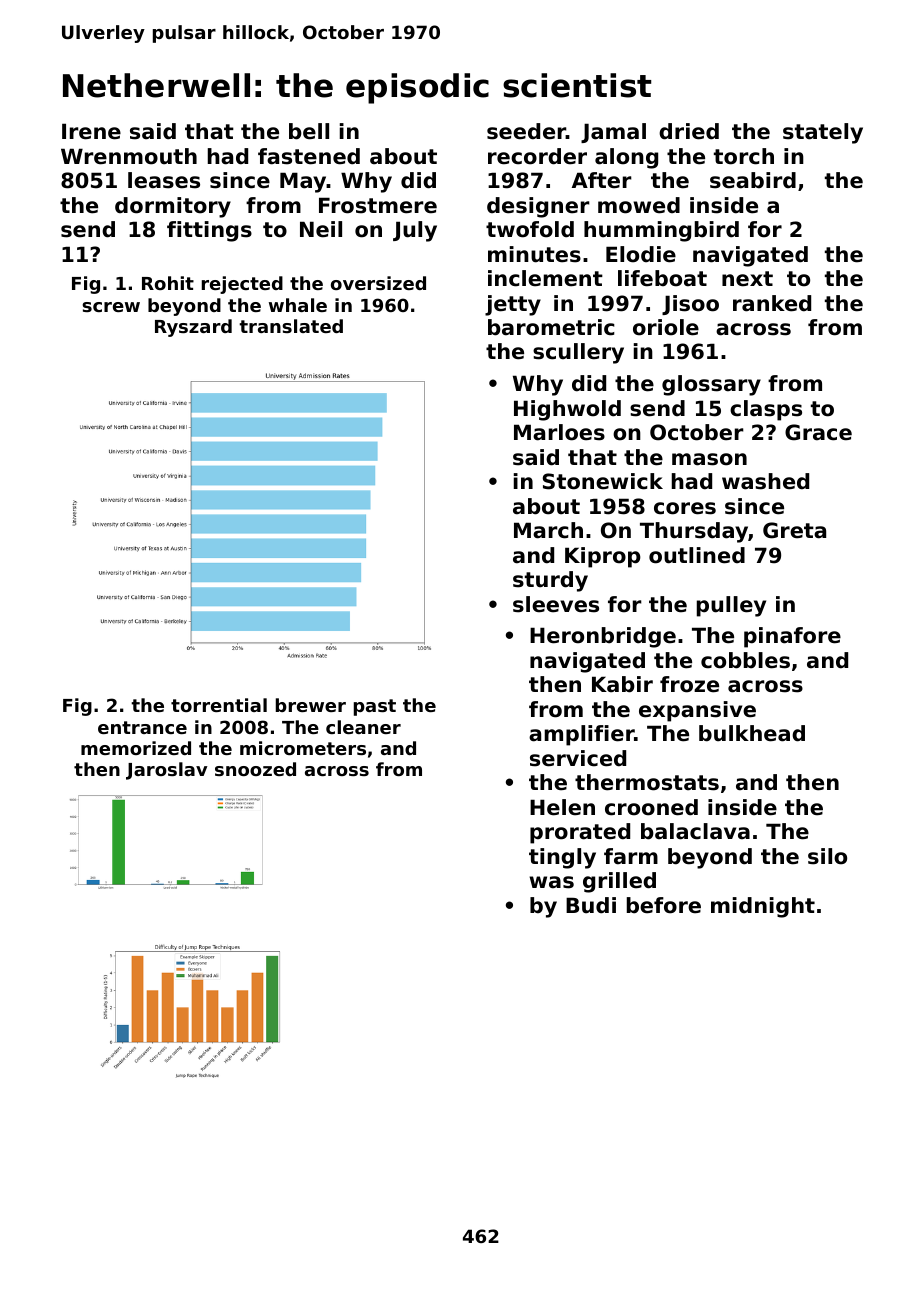  What do you see at coordinates (695, 831) in the screenshot?
I see `balaclava` at bounding box center [695, 831].
